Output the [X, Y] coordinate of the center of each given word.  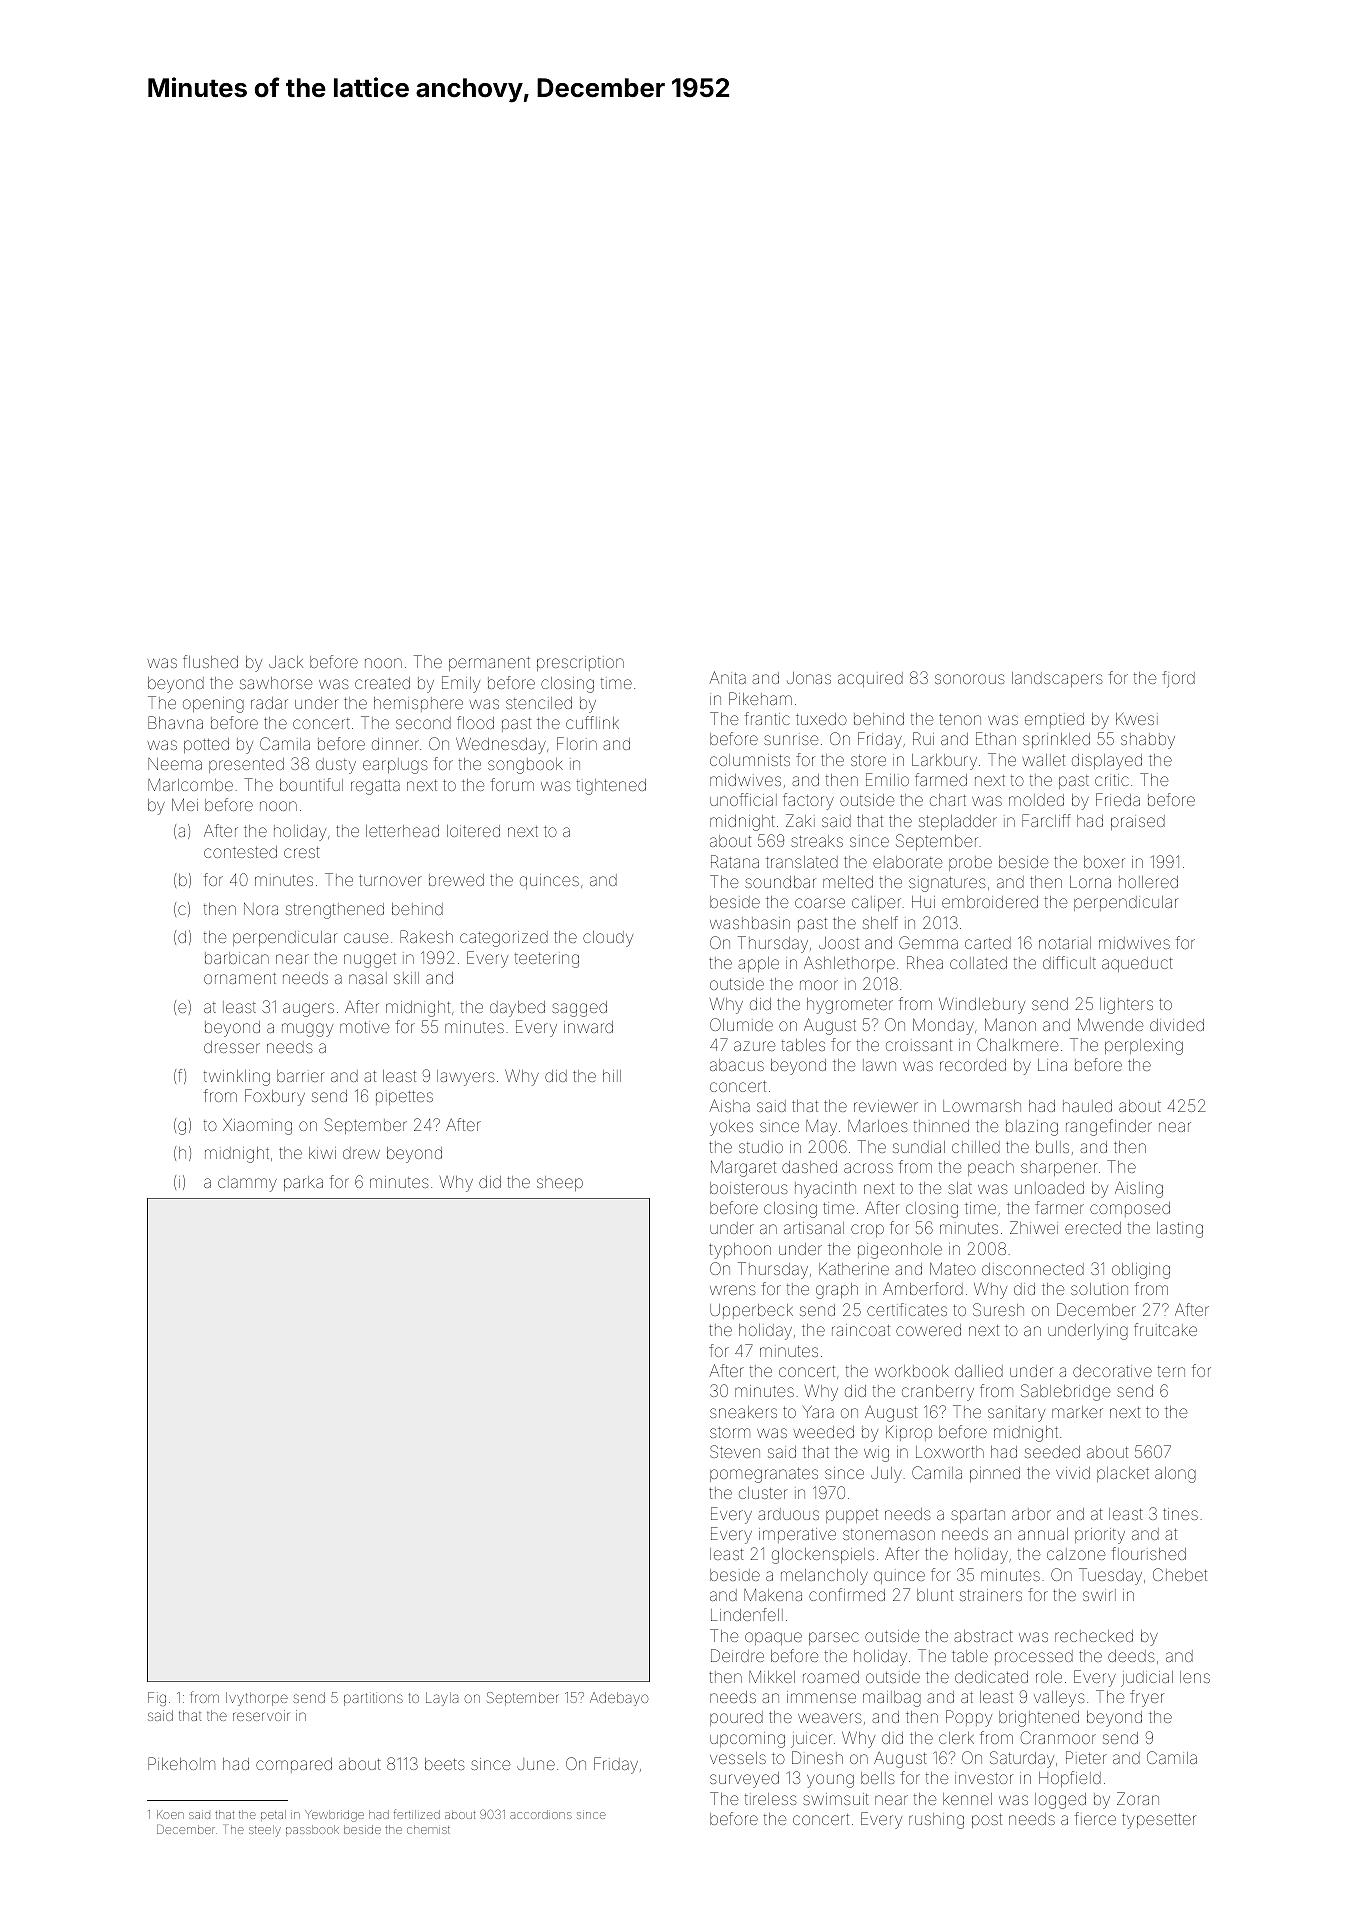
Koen [170, 1814]
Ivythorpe [257, 1699]
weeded [823, 1432]
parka [303, 1183]
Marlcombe [190, 785]
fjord [1178, 679]
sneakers [743, 1412]
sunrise [791, 740]
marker [1077, 1412]
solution [1099, 1289]
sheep [560, 1183]
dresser [232, 1047]
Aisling [1139, 1189]
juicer [811, 1741]
